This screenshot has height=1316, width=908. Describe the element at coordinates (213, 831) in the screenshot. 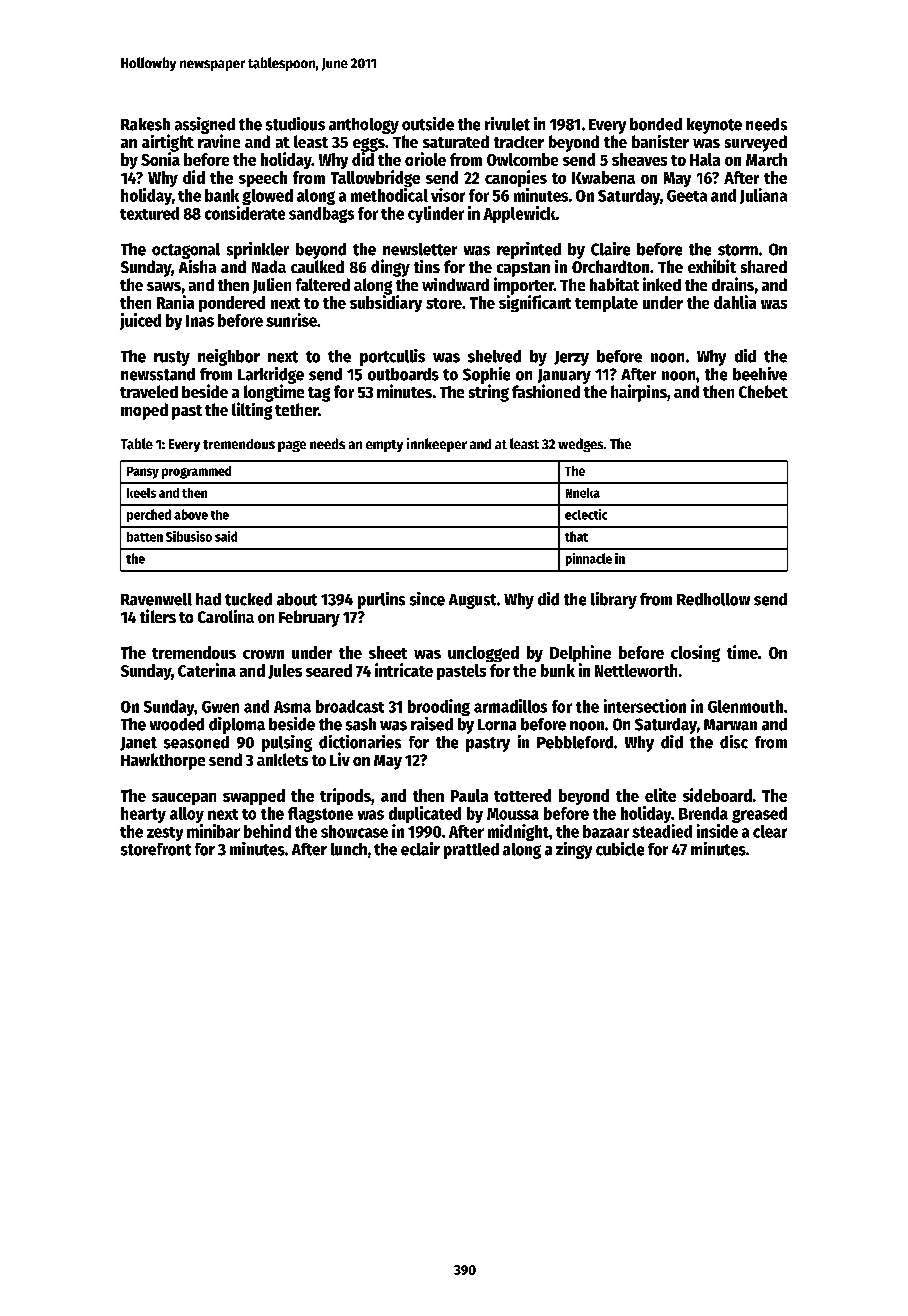

I see `minibar` at that location.
